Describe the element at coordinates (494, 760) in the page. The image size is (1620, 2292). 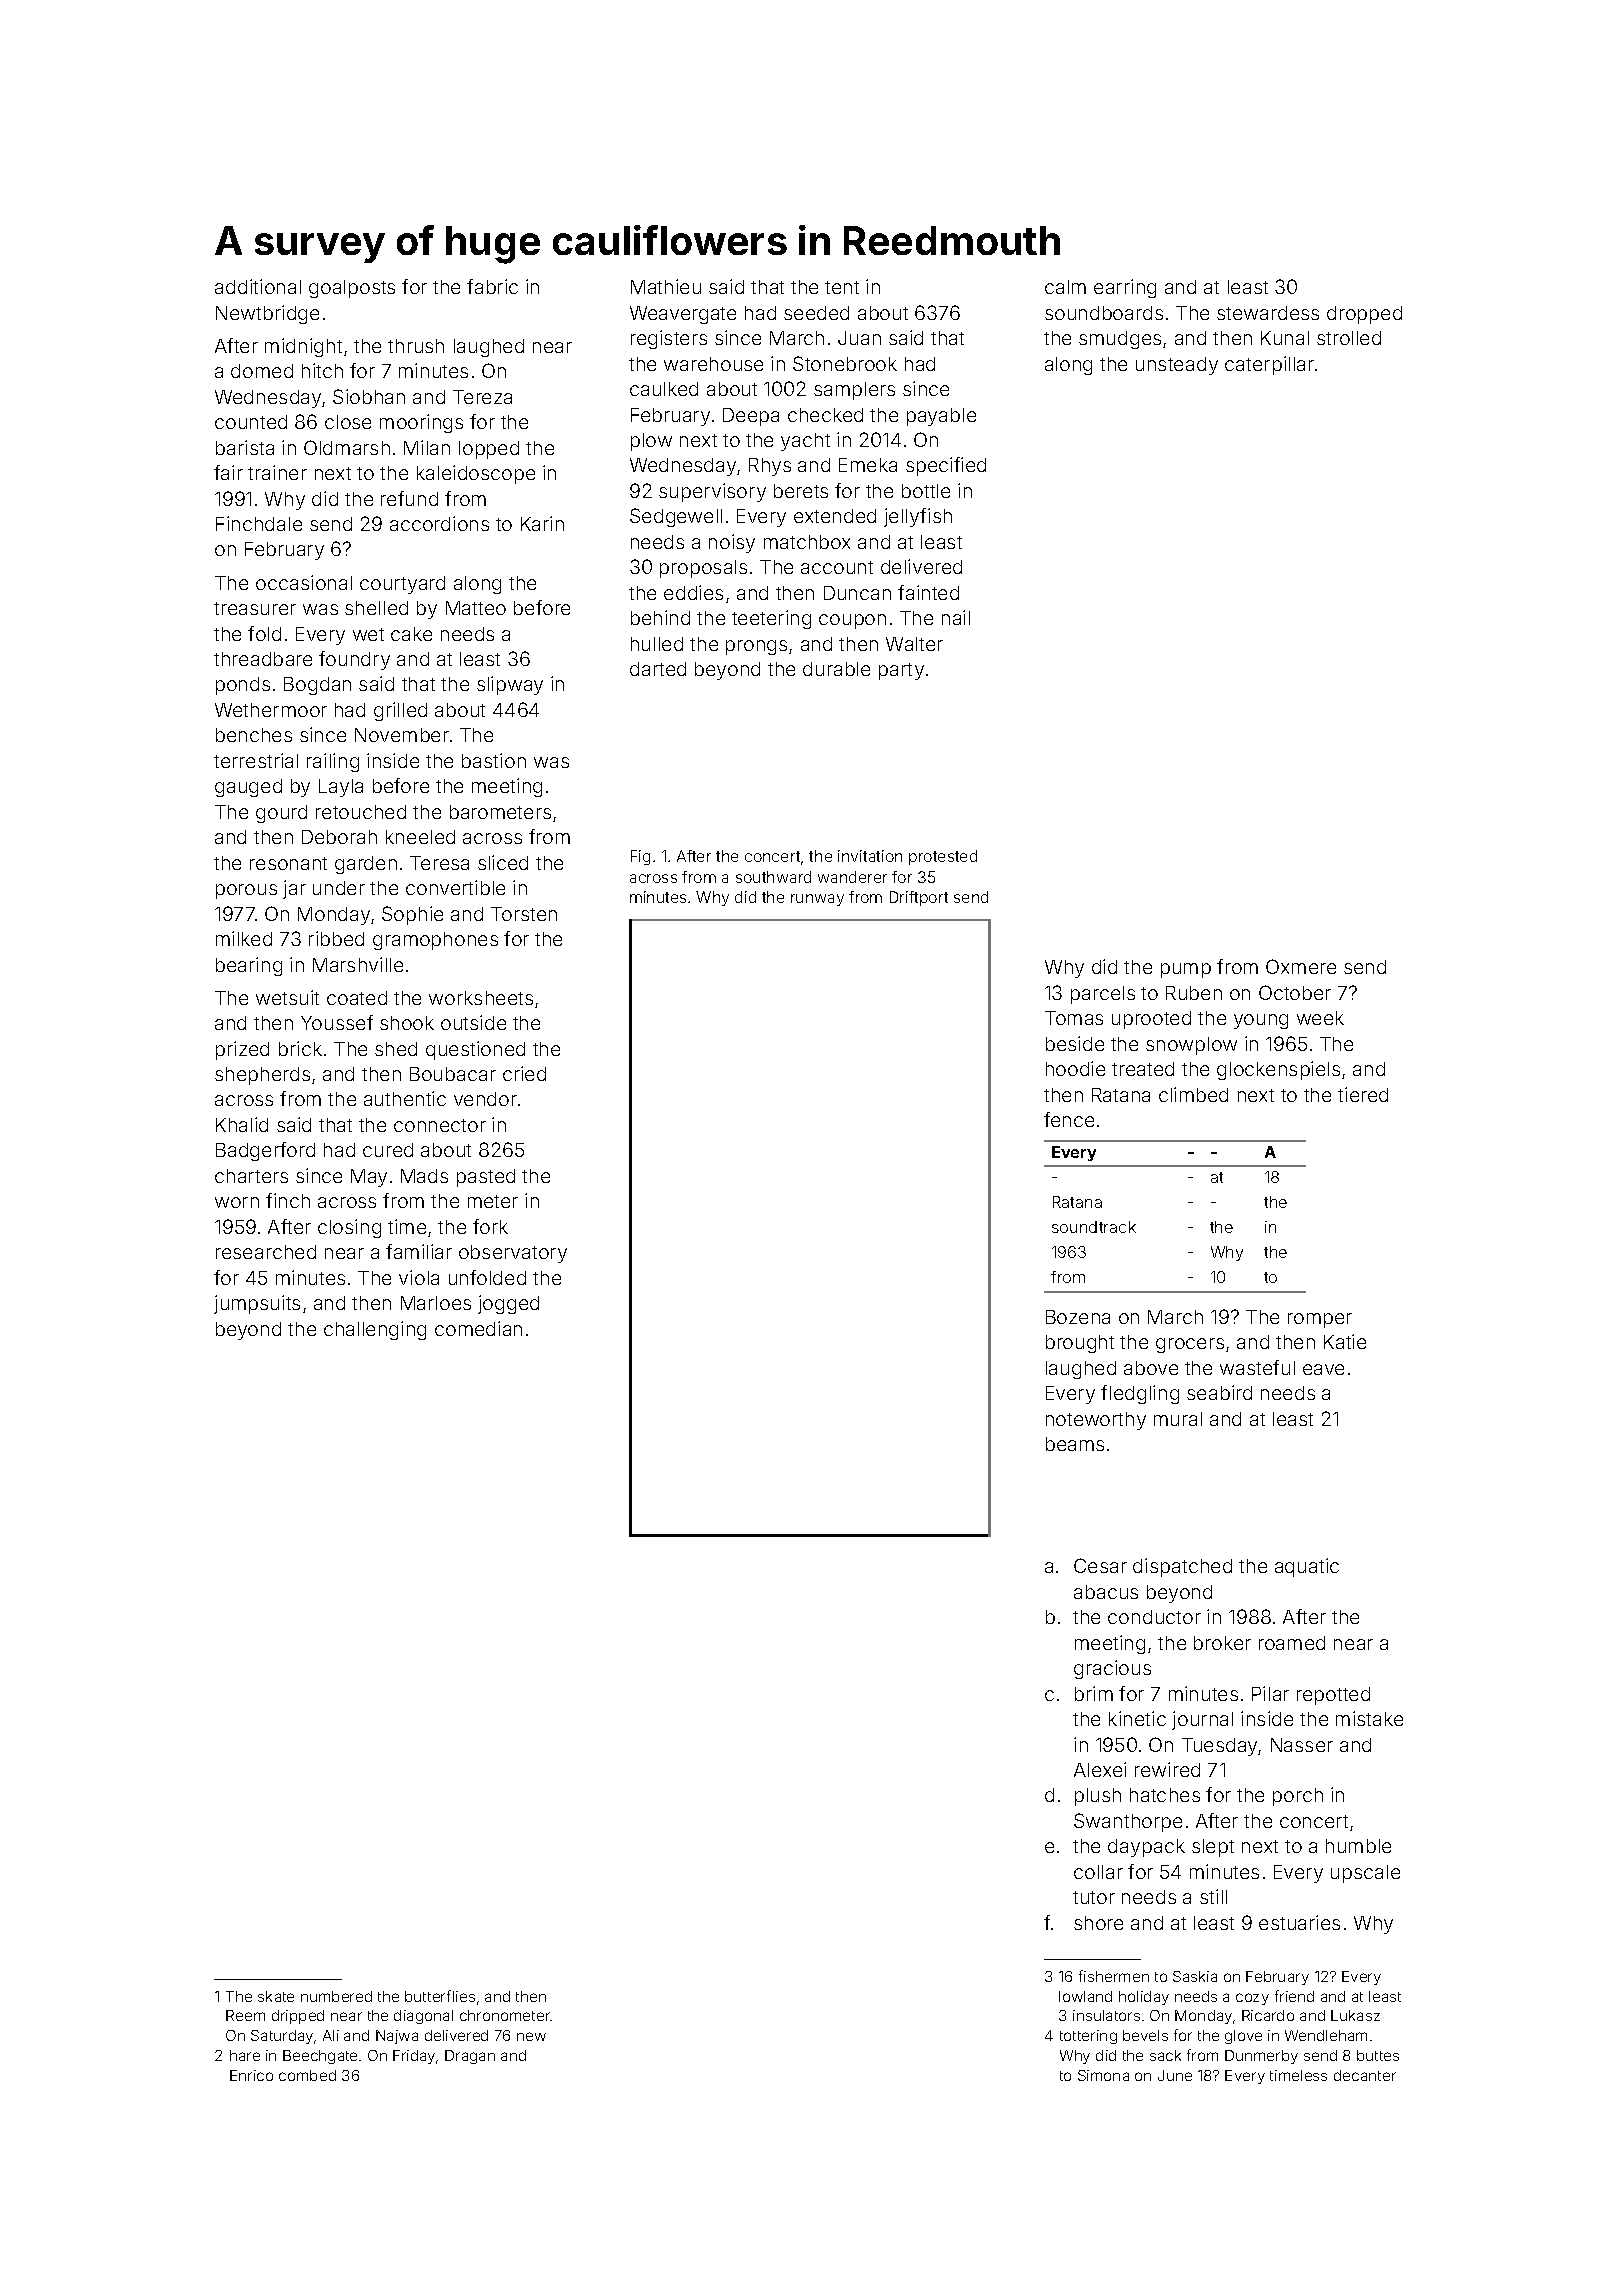
I see `bastion` at that location.
